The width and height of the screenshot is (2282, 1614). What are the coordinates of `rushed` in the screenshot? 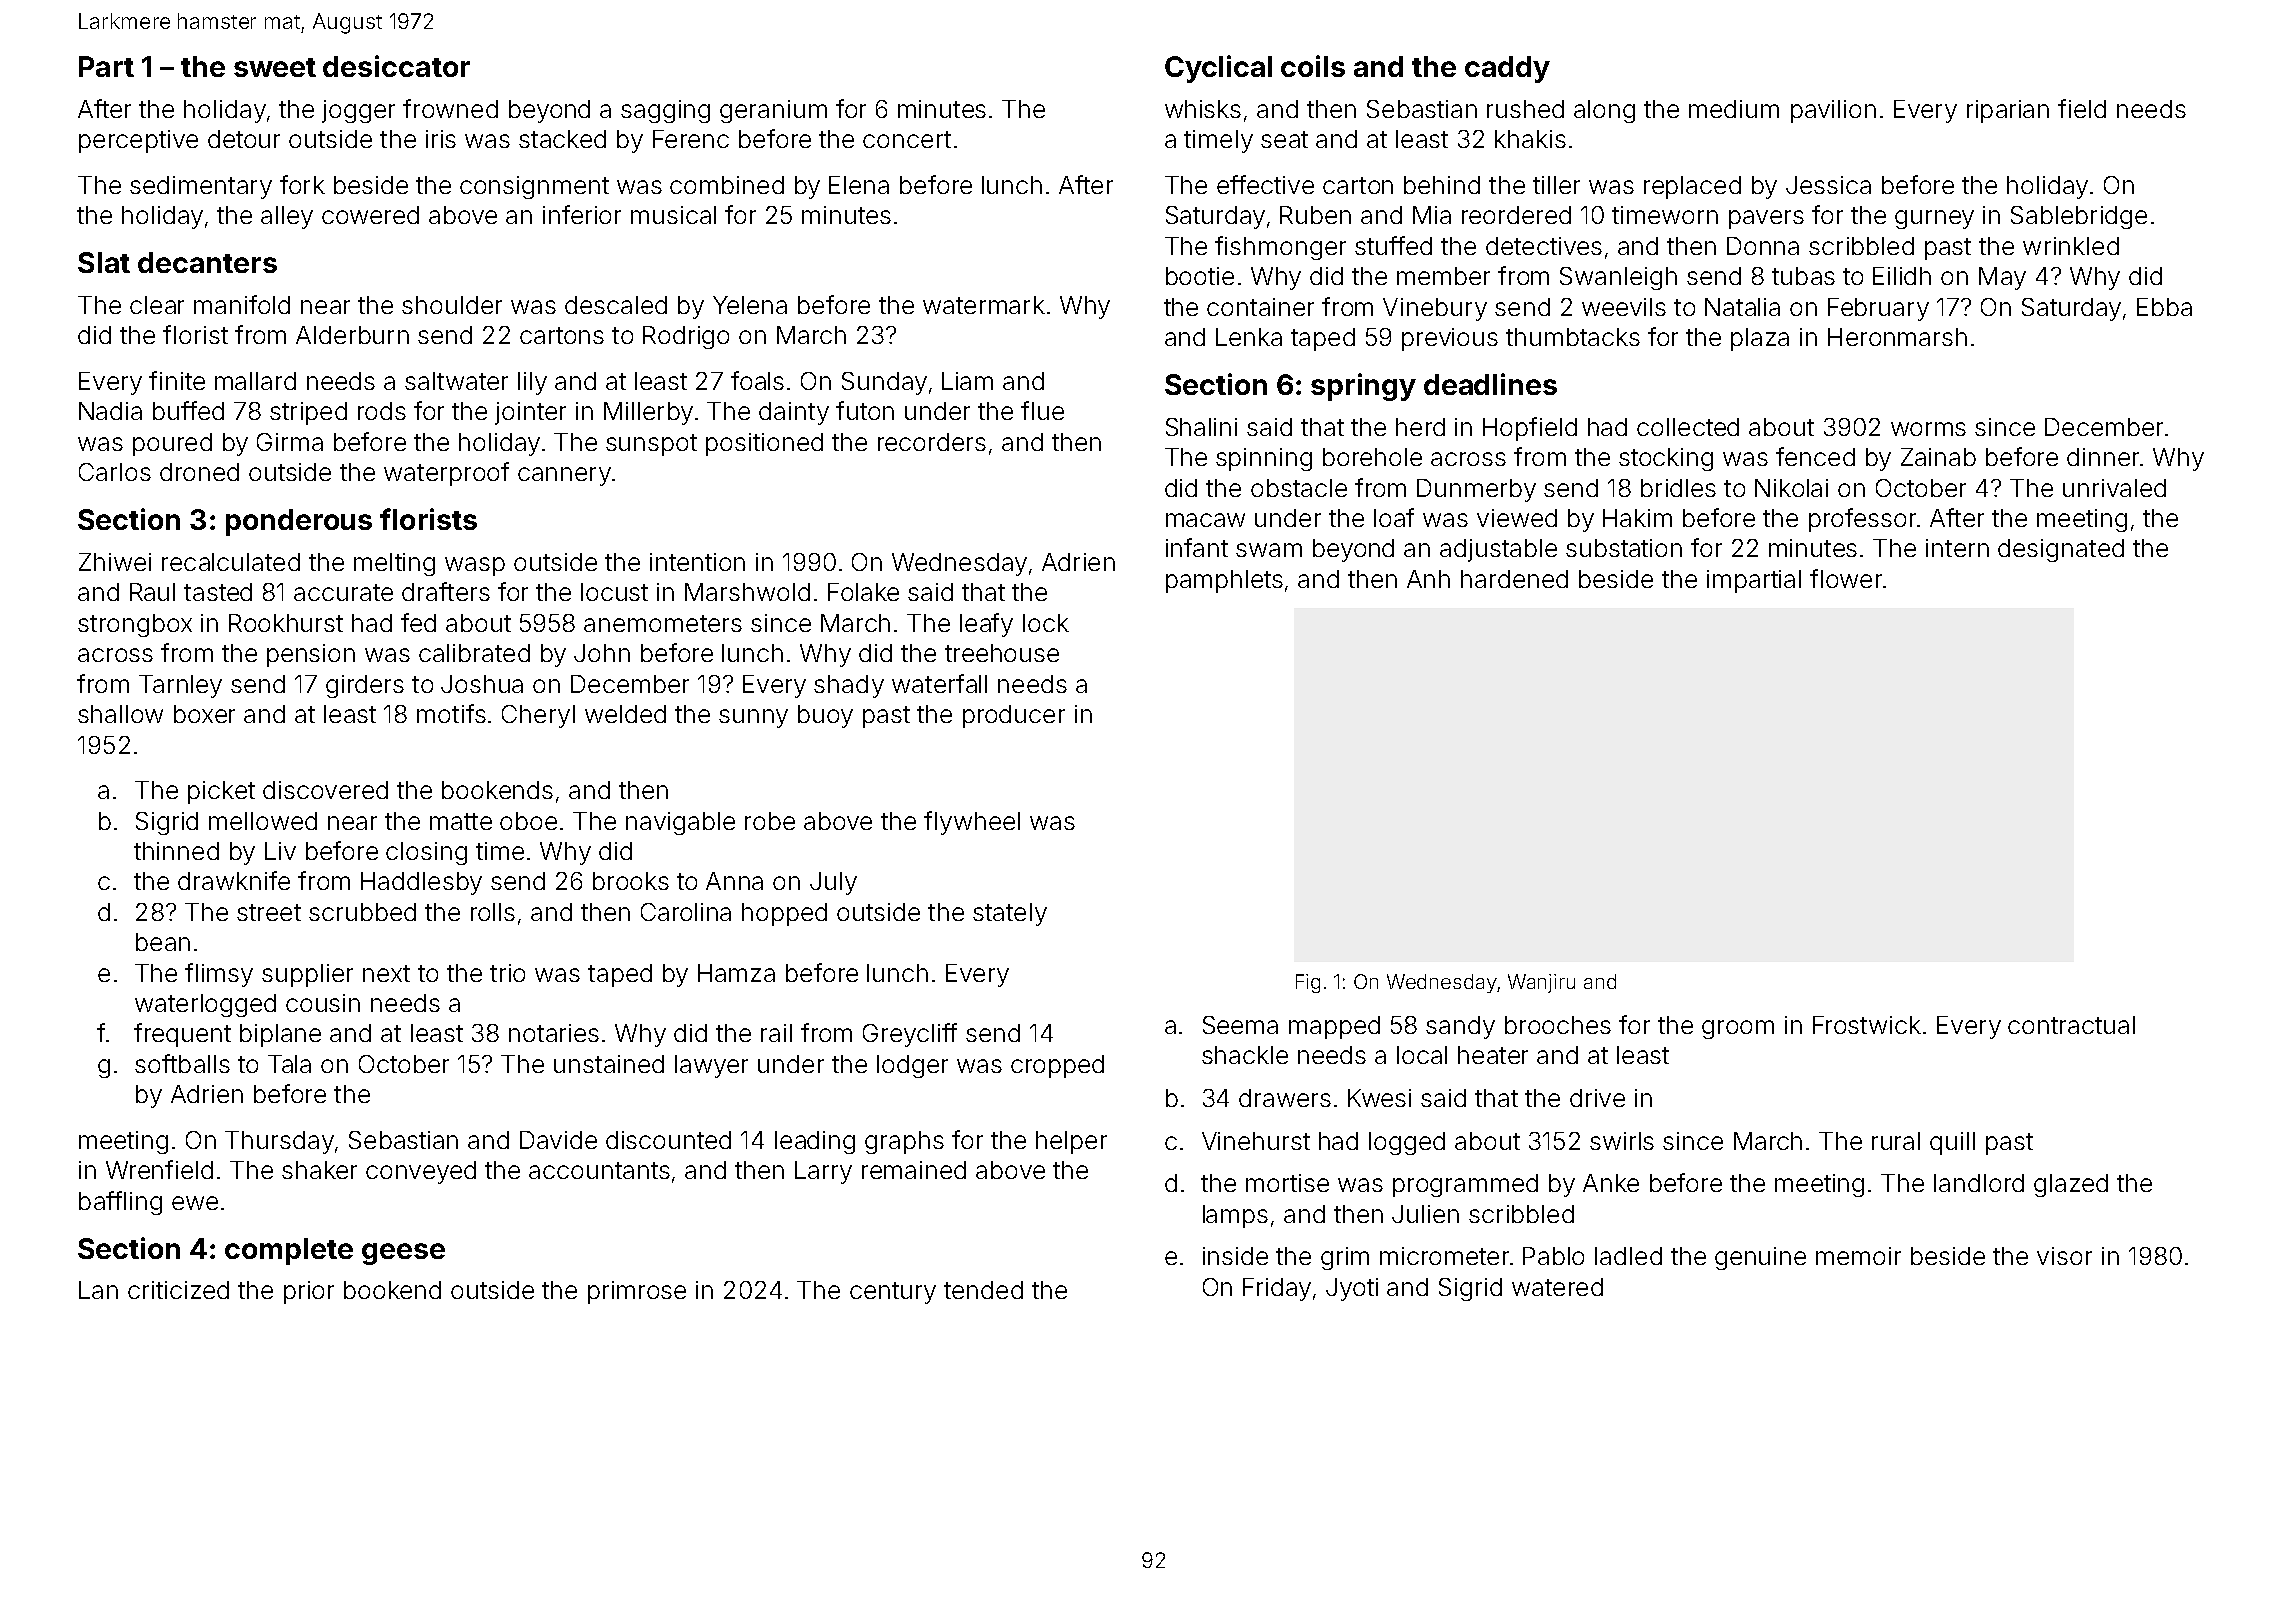 It's located at (1525, 109).
